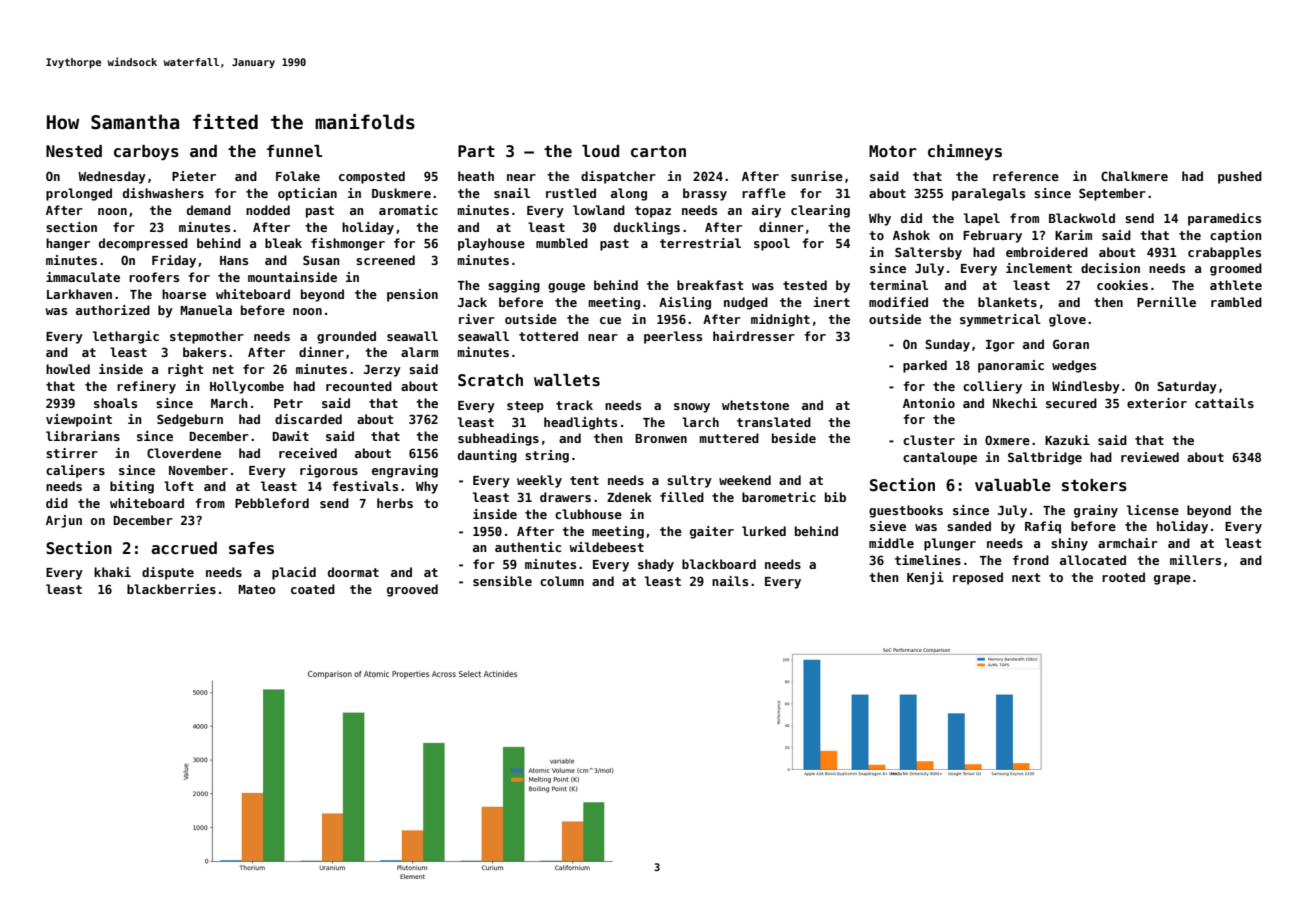  Describe the element at coordinates (1236, 269) in the screenshot. I see `groomed` at that location.
